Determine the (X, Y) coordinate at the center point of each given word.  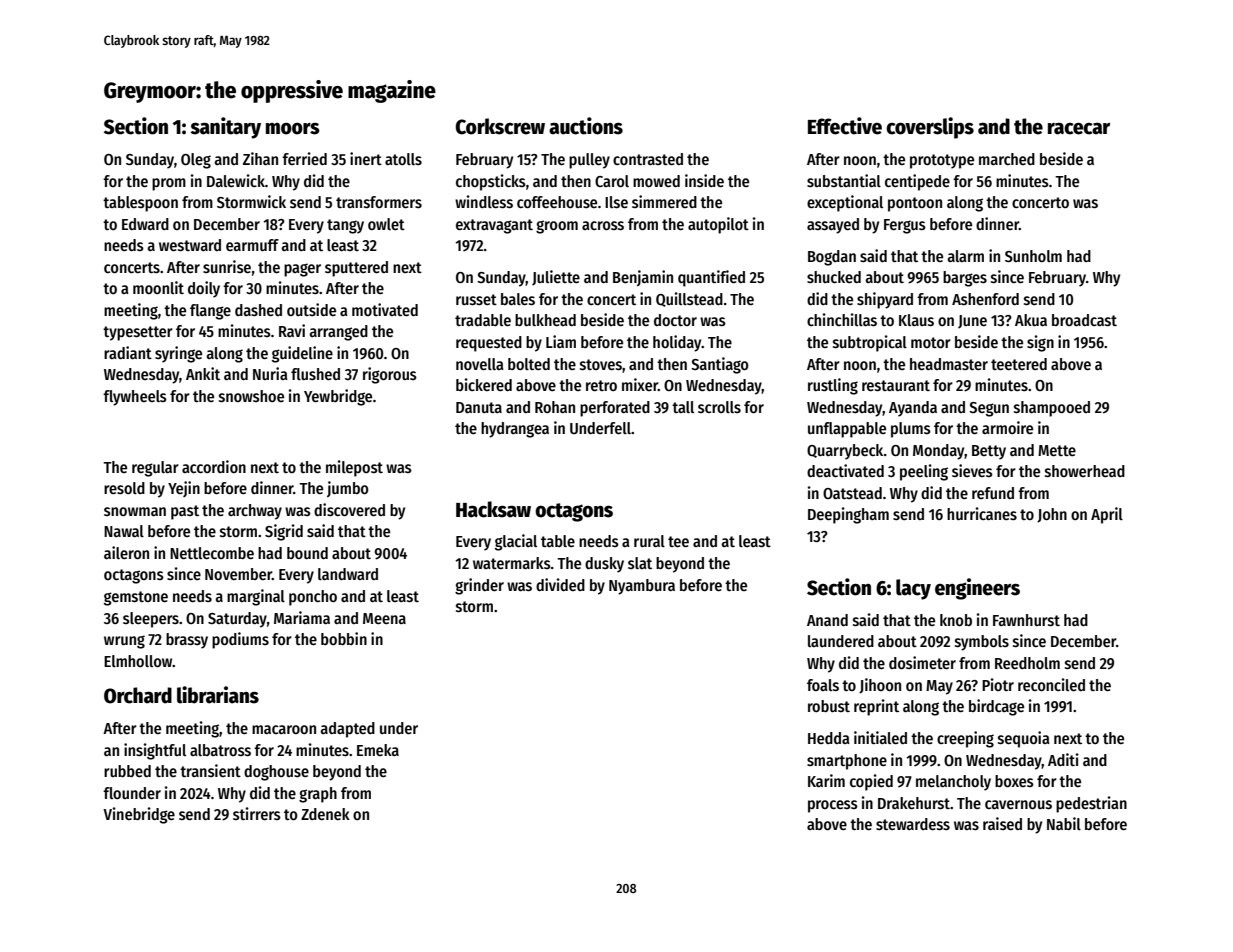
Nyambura (642, 587)
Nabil (1064, 823)
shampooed (1052, 409)
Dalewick (236, 180)
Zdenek (325, 814)
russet (476, 300)
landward (348, 574)
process (833, 806)
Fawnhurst (1026, 620)
